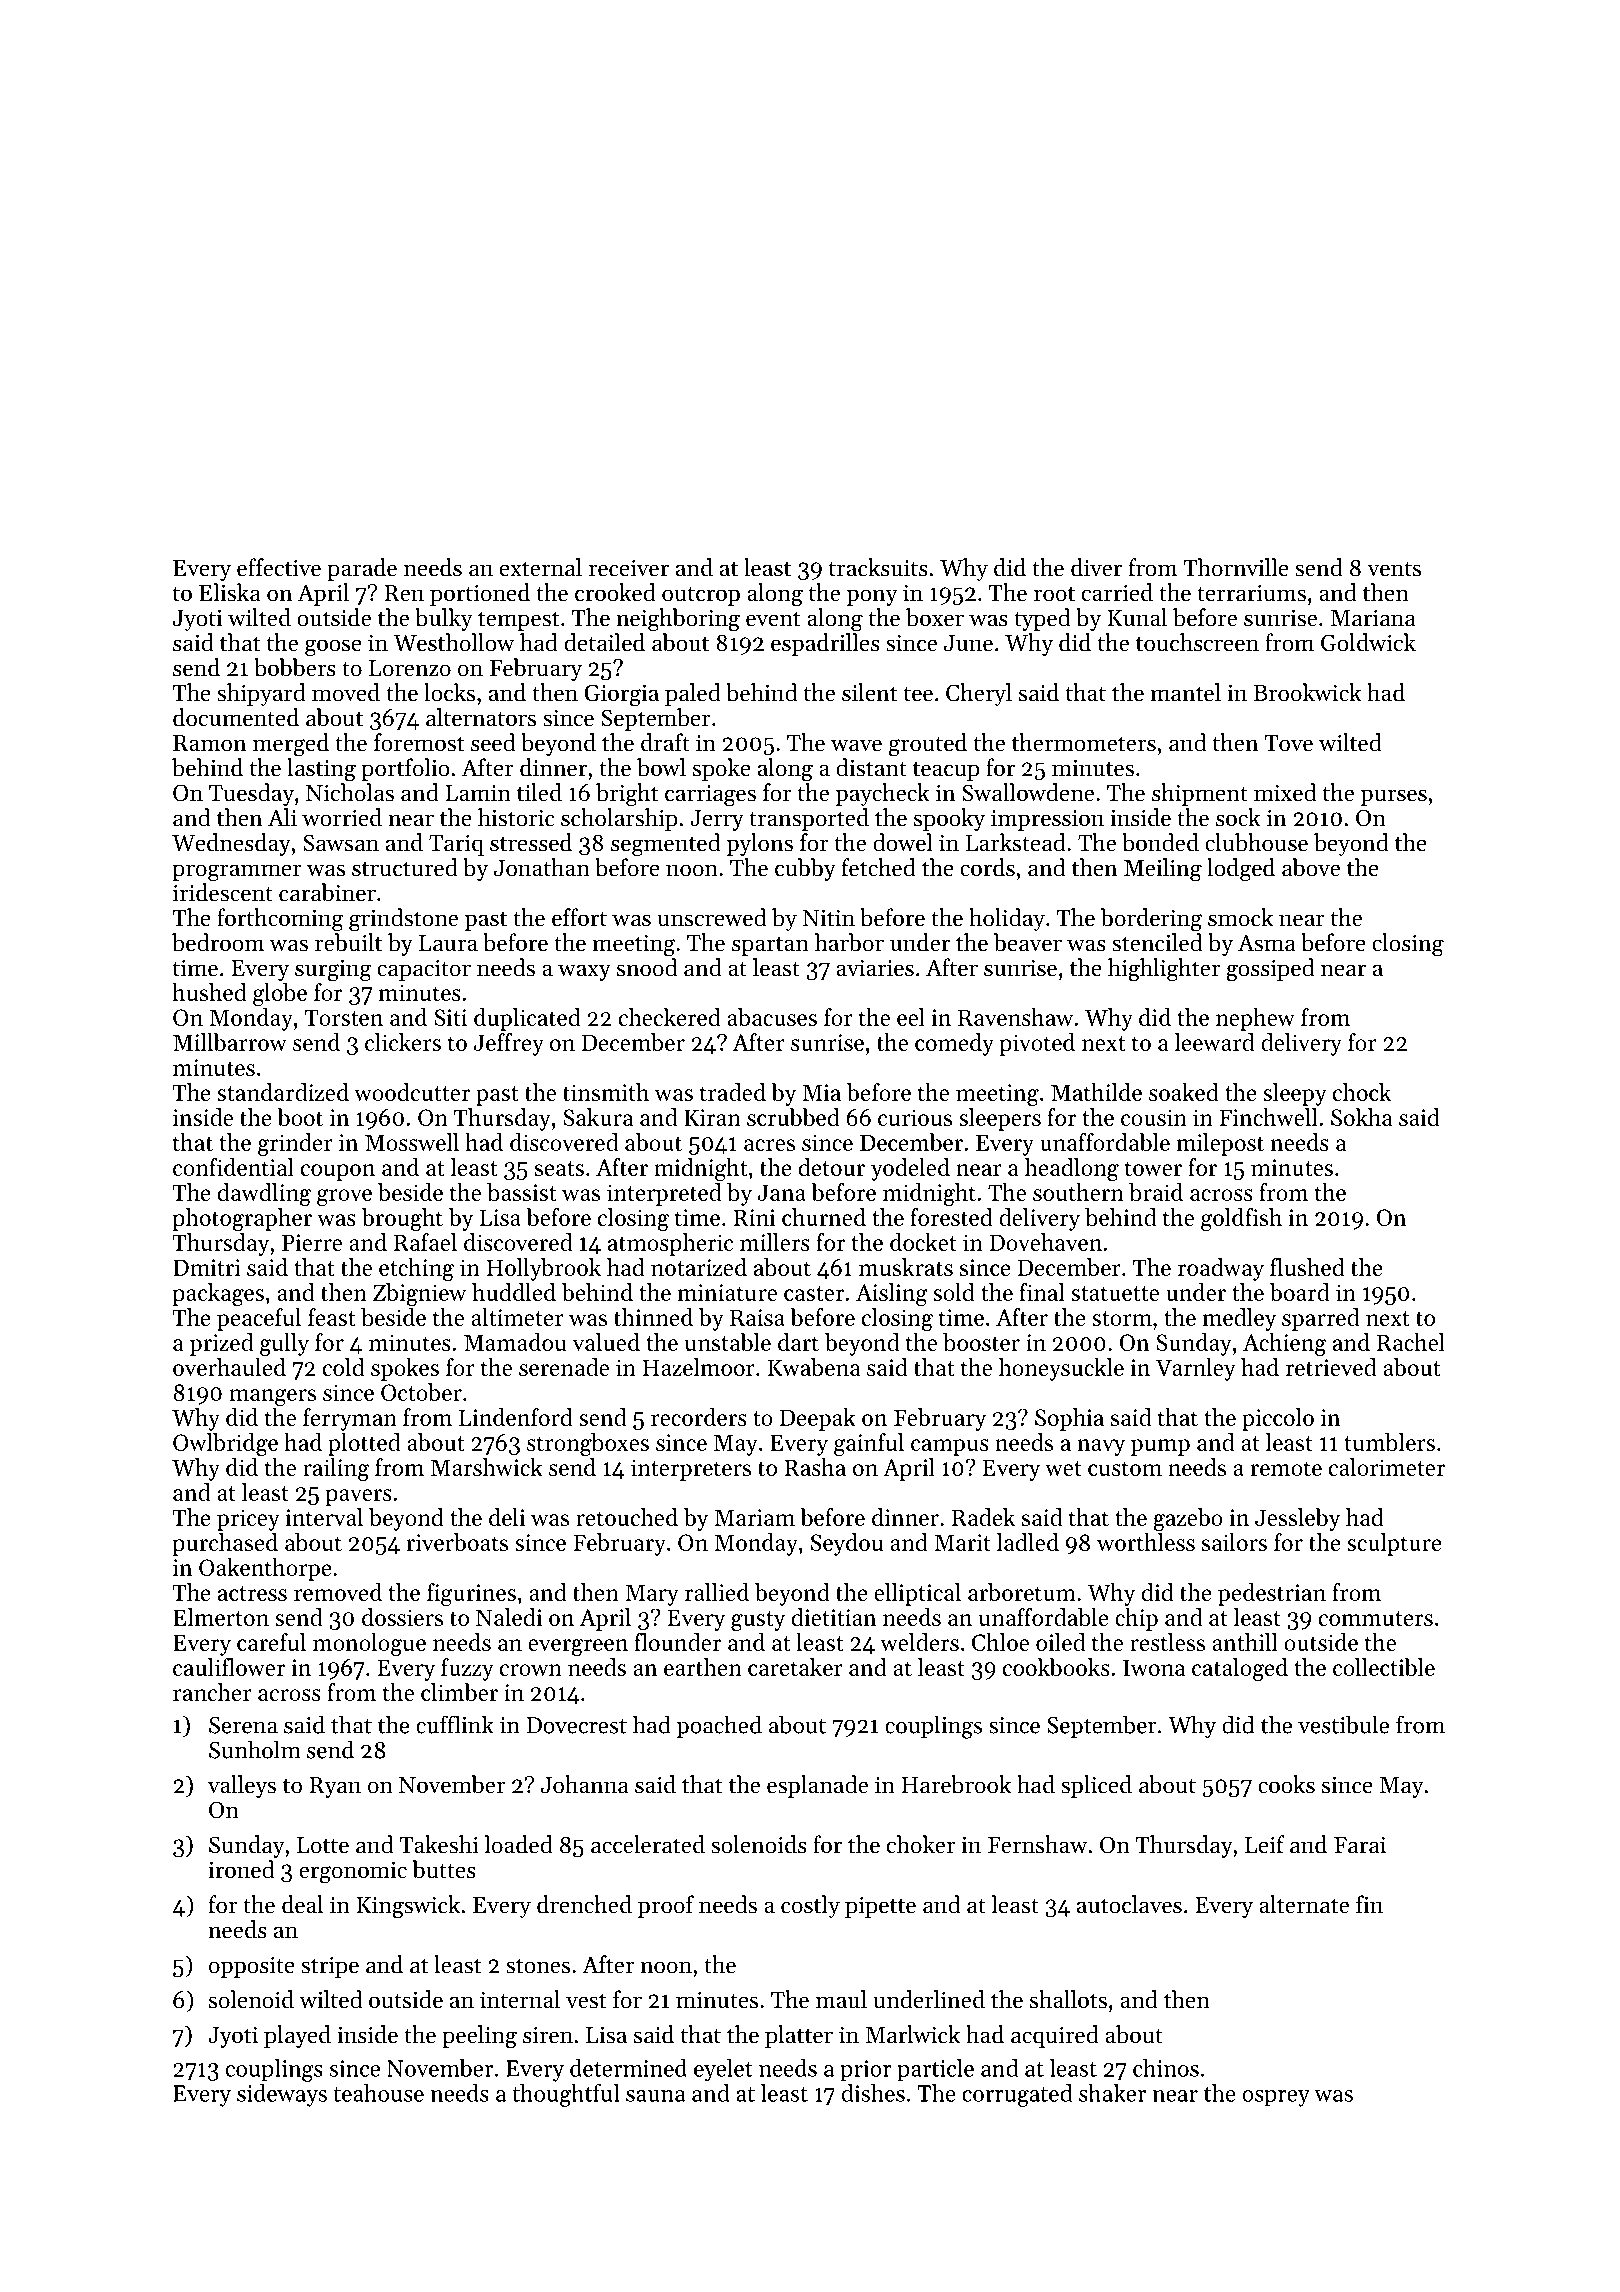 The height and width of the image is (2292, 1620). I want to click on Marshwick, so click(487, 1467).
